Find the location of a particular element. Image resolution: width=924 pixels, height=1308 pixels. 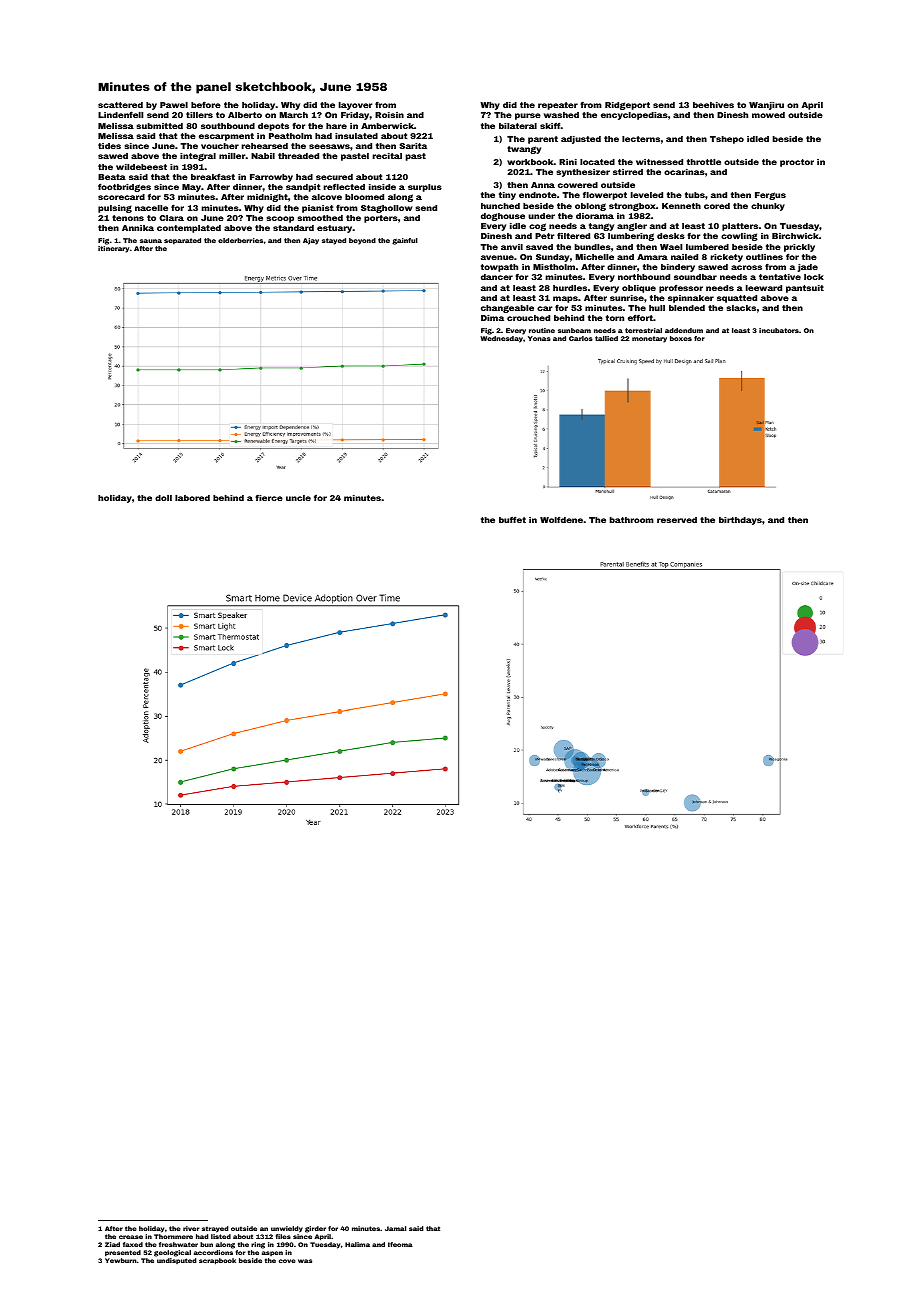

aspen is located at coordinates (272, 1253).
